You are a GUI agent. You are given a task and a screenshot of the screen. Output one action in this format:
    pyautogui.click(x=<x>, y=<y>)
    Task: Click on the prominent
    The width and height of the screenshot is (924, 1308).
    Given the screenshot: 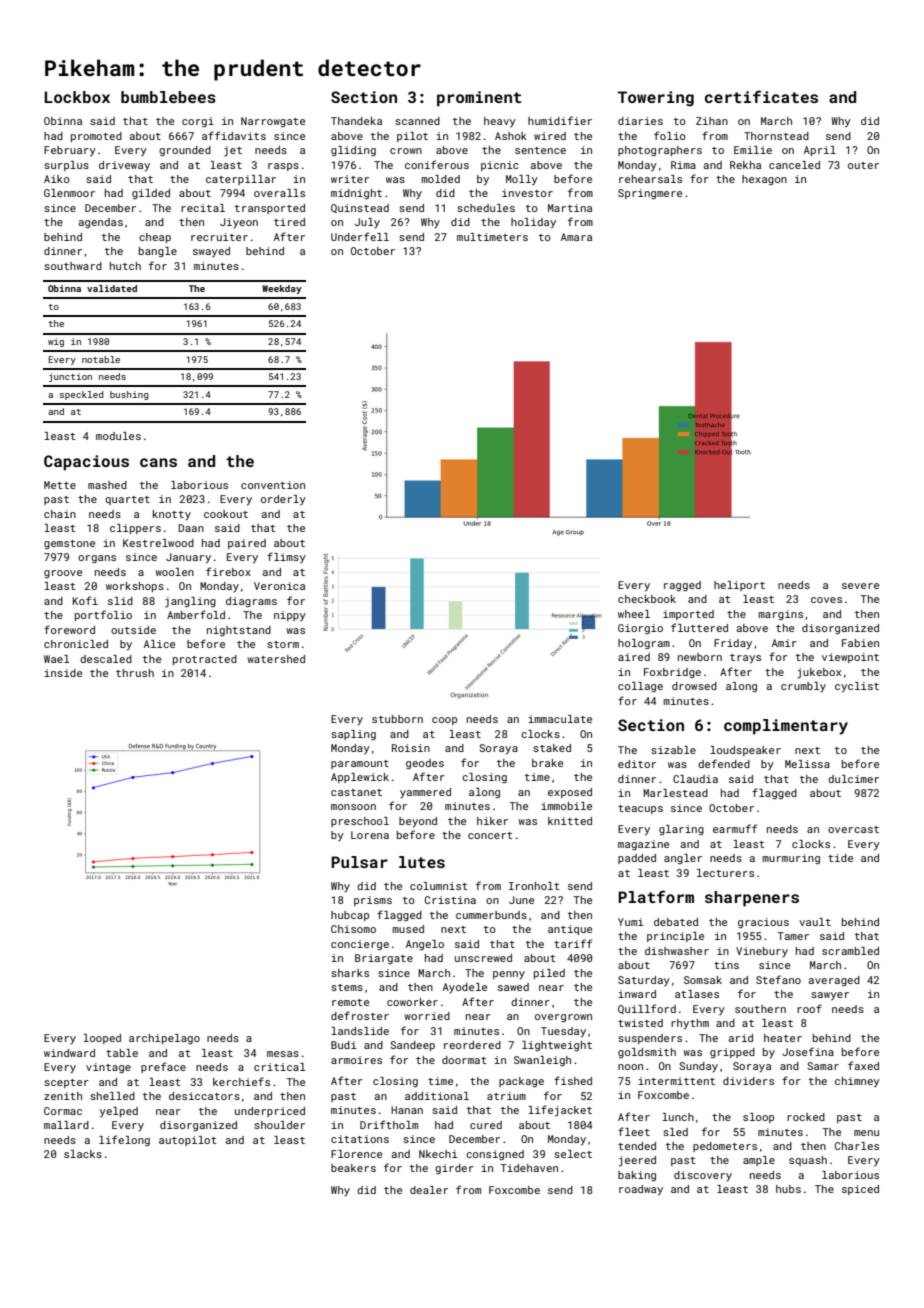 What is the action you would take?
    pyautogui.click(x=479, y=99)
